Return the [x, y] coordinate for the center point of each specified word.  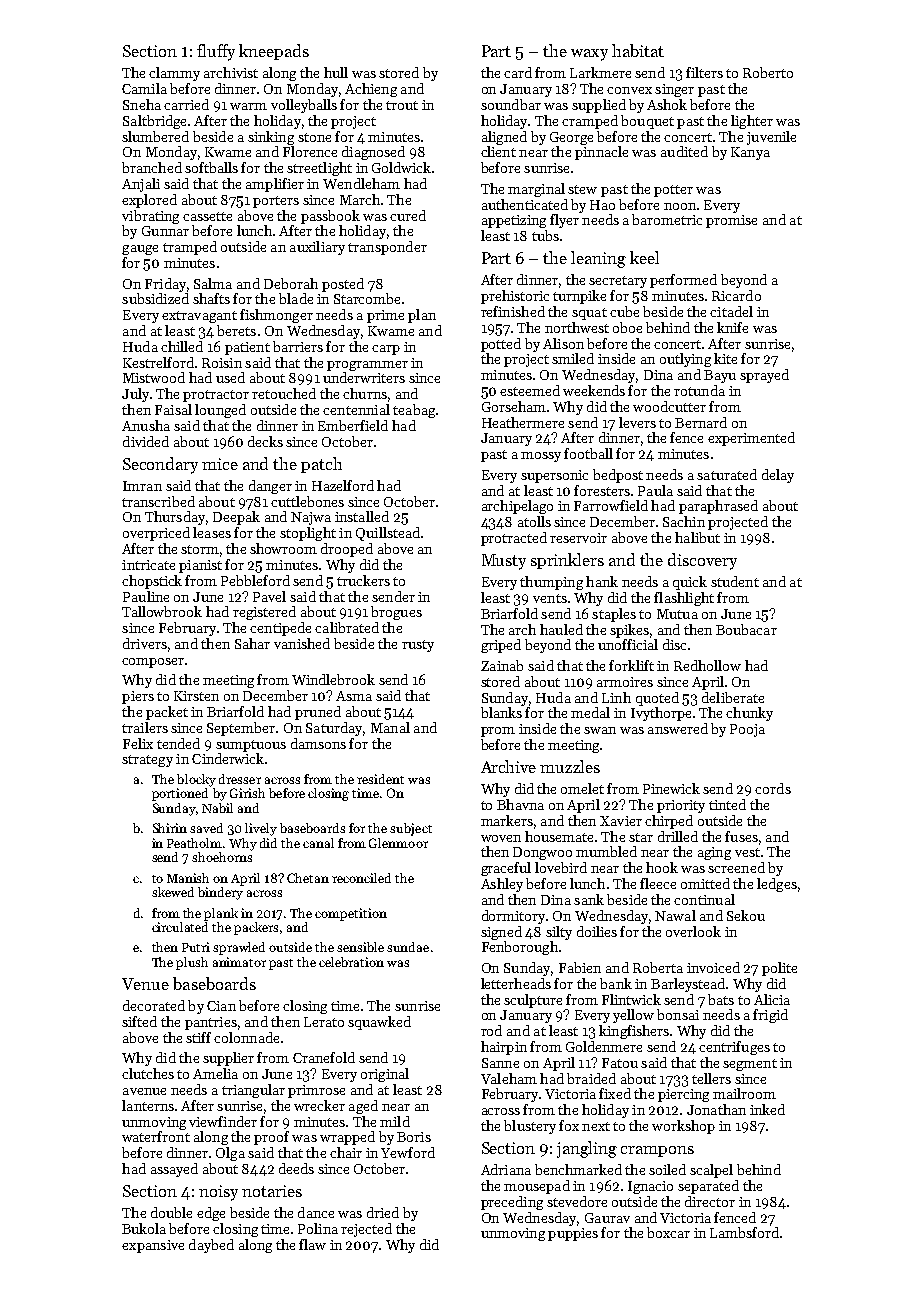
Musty [504, 562]
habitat [638, 50]
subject [411, 829]
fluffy [216, 52]
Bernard [701, 422]
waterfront [156, 1136]
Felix [138, 743]
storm [200, 549]
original [385, 1075]
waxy [589, 55]
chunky [749, 714]
